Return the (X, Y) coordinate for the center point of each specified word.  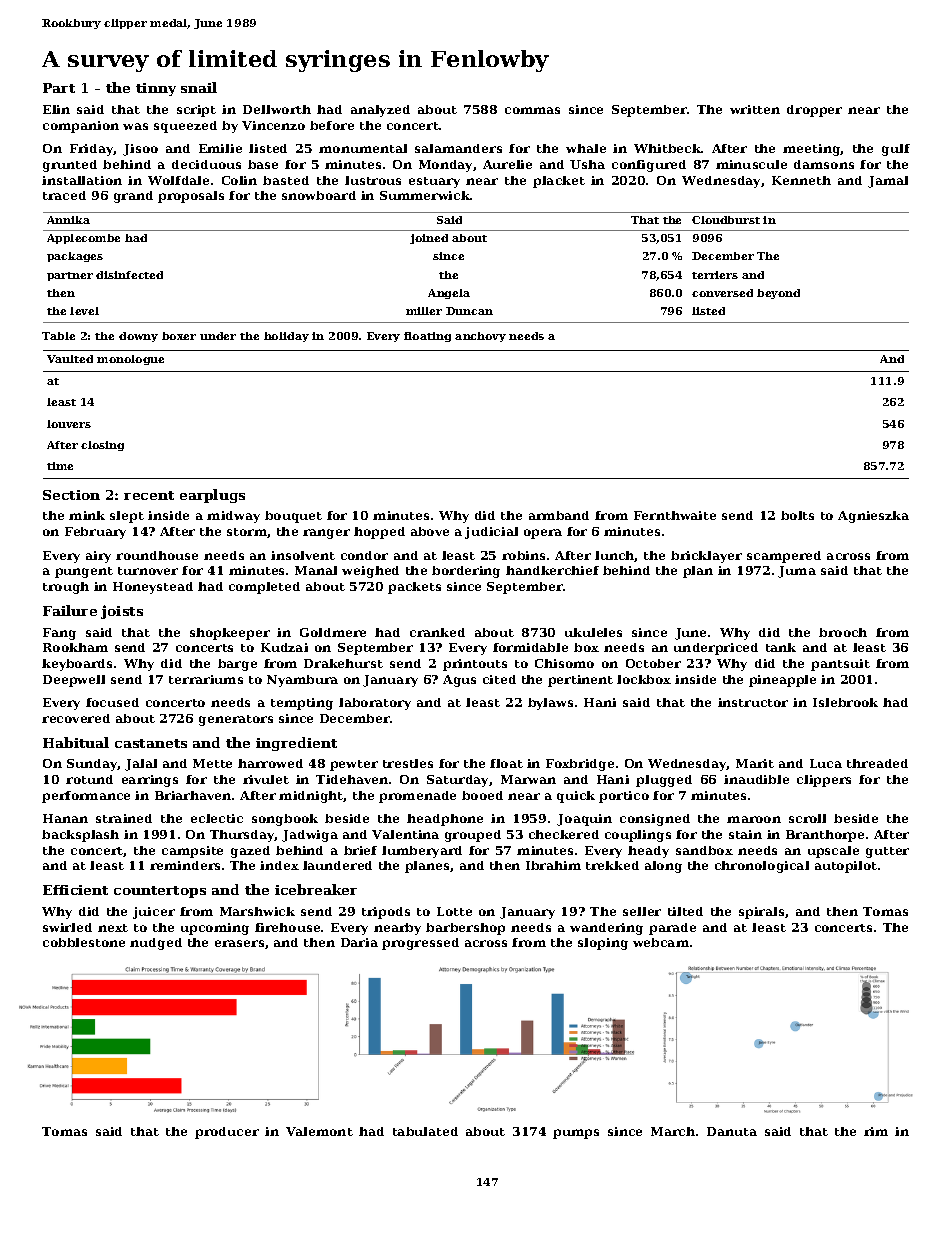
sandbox (704, 850)
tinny (156, 89)
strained (124, 818)
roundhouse (157, 555)
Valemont (319, 1131)
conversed (722, 293)
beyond (778, 294)
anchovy (480, 337)
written (755, 109)
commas (532, 110)
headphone (445, 820)
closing (102, 446)
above (430, 531)
